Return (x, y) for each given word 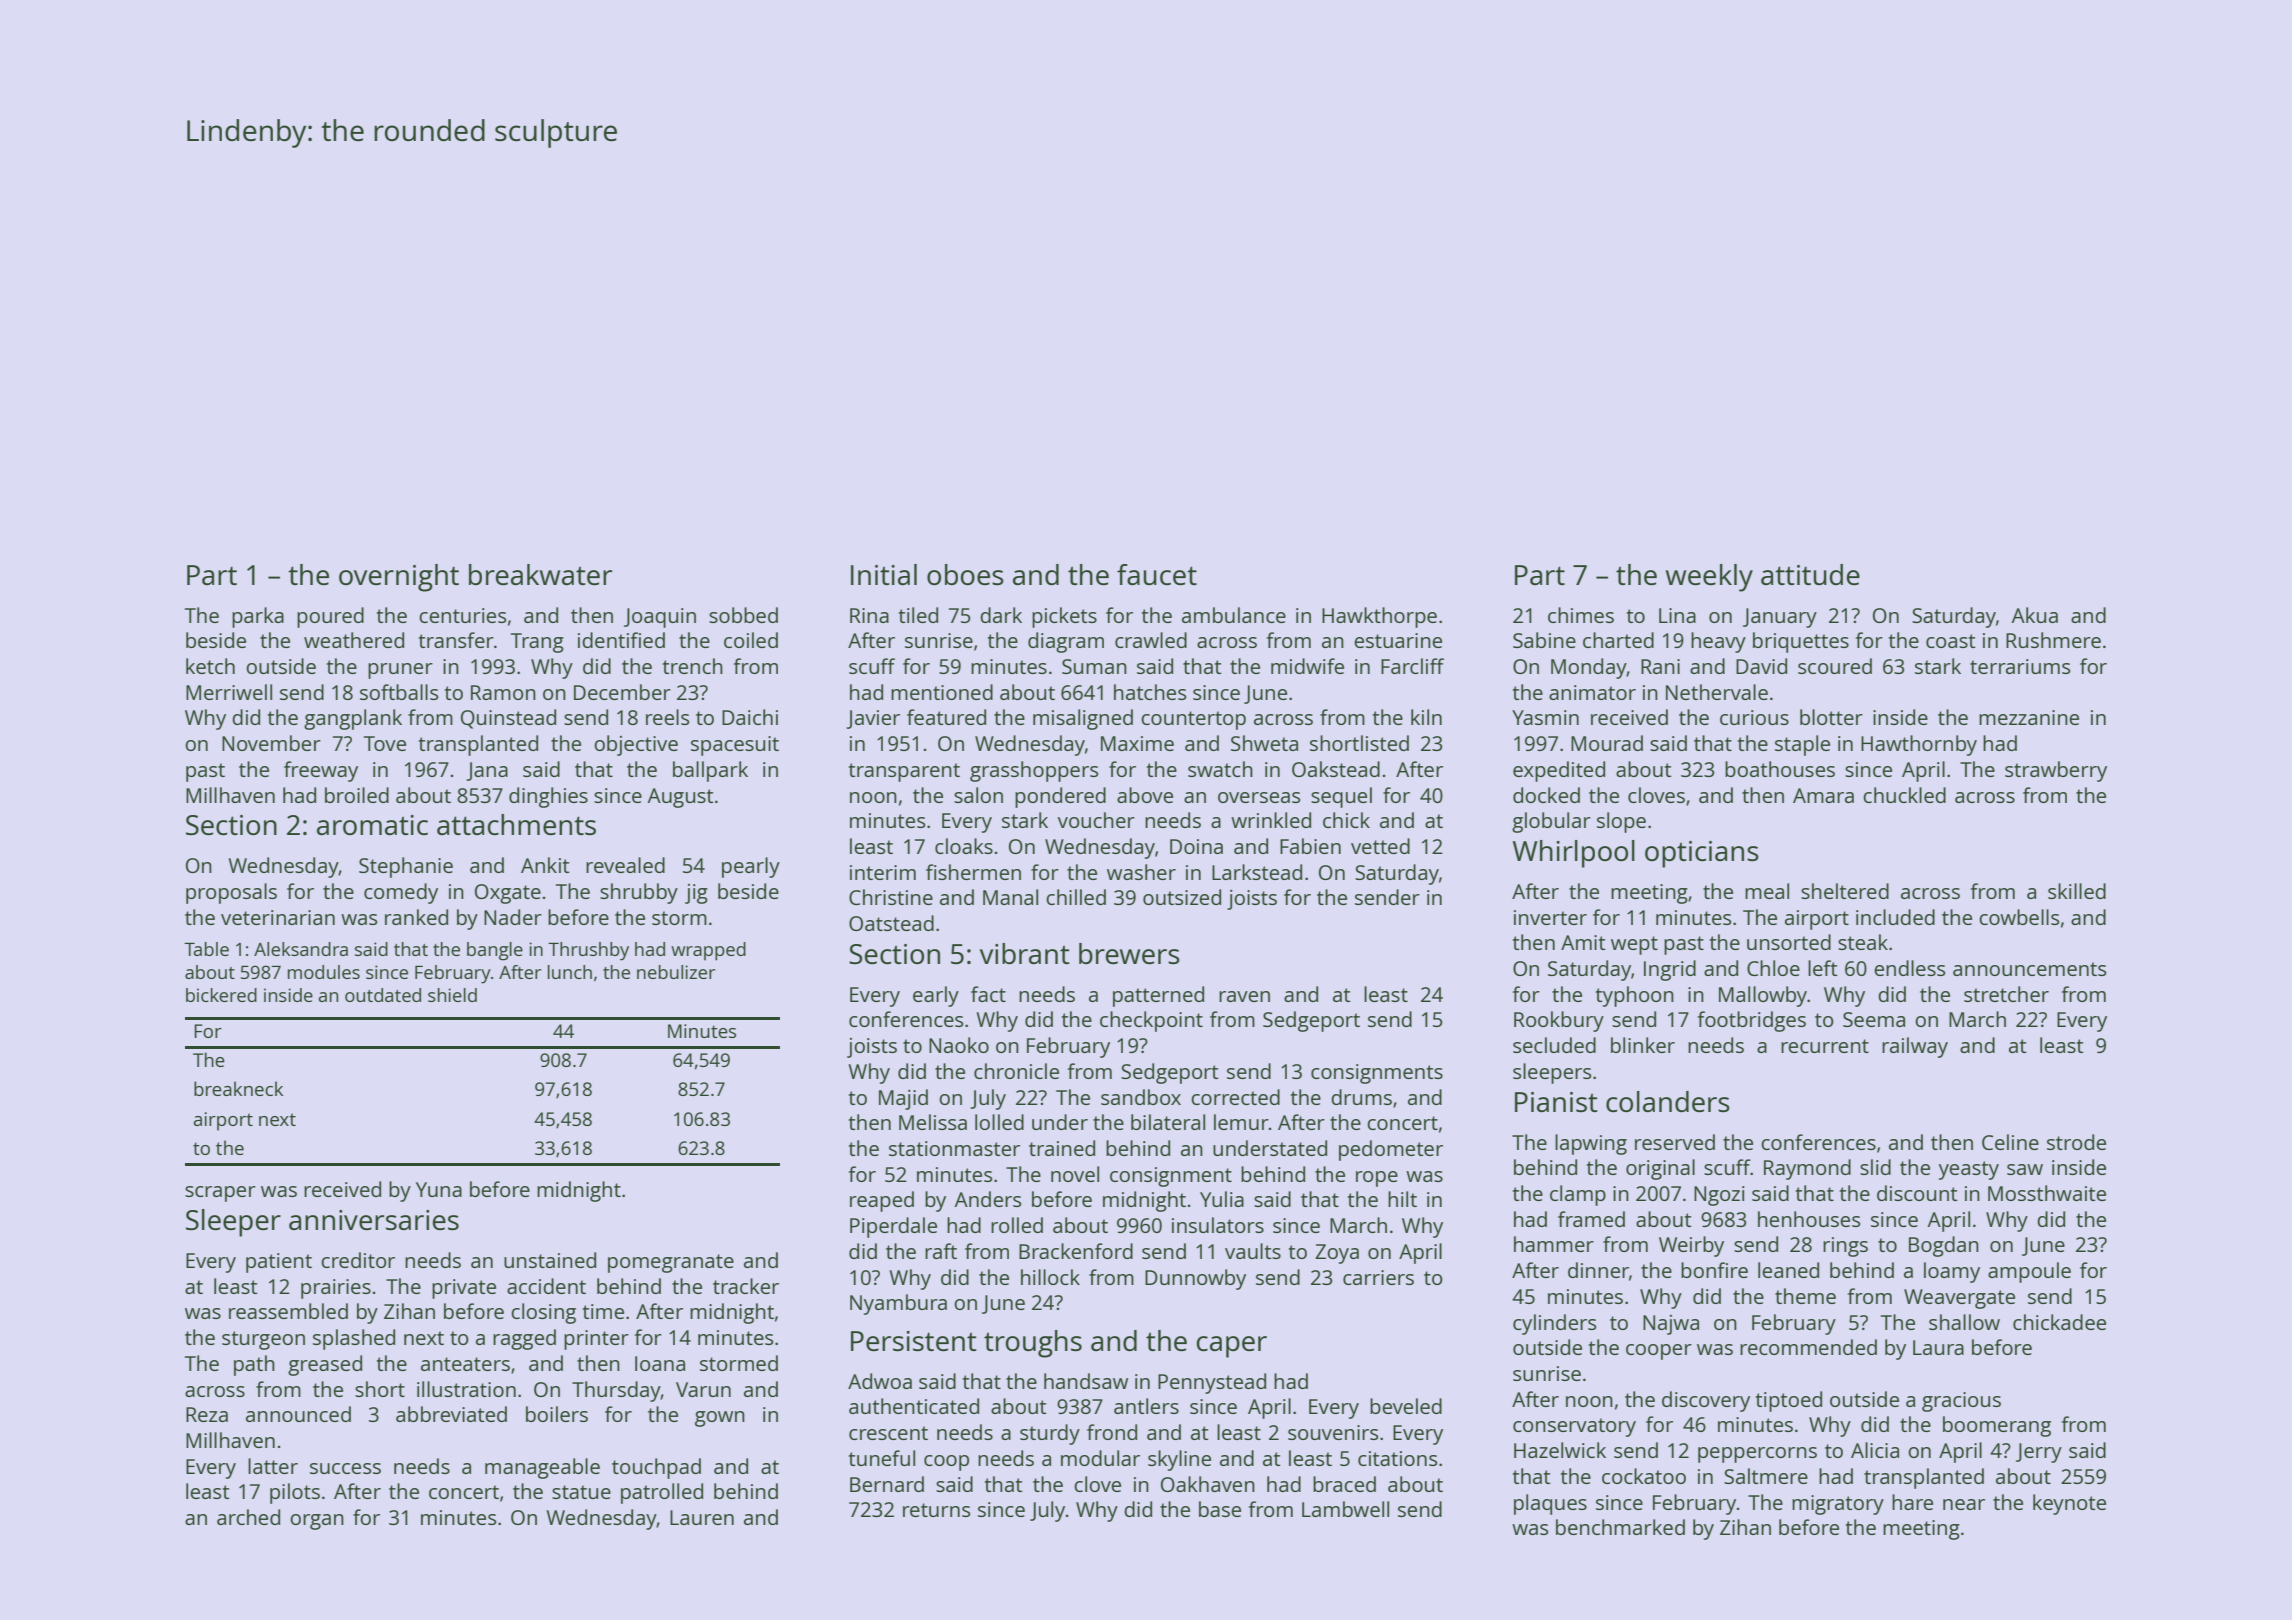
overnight (399, 578)
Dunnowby (1195, 1279)
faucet (1157, 574)
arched (248, 1517)
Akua (2035, 615)
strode (2076, 1142)
